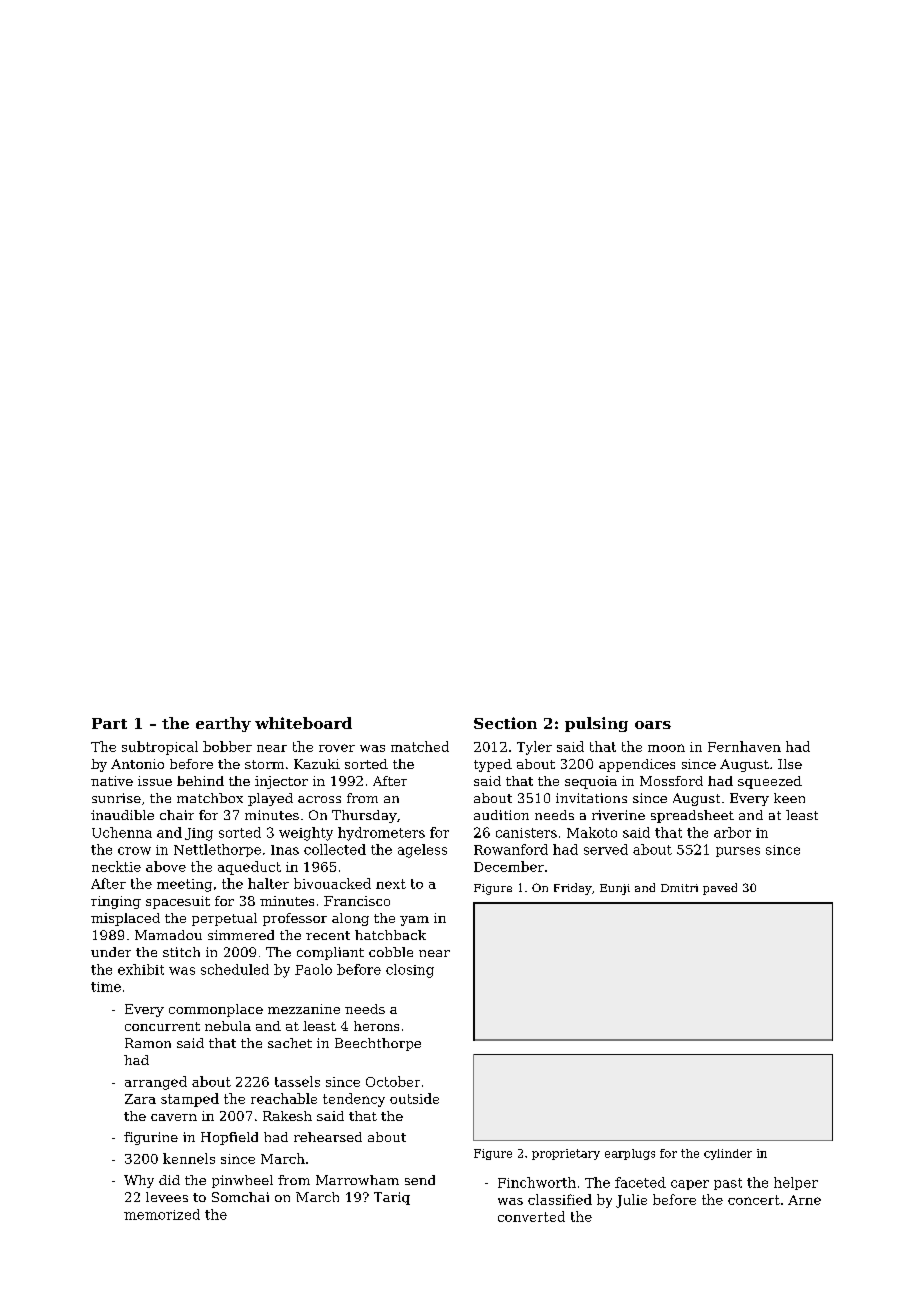  Describe the element at coordinates (420, 746) in the page. I see `matched` at that location.
